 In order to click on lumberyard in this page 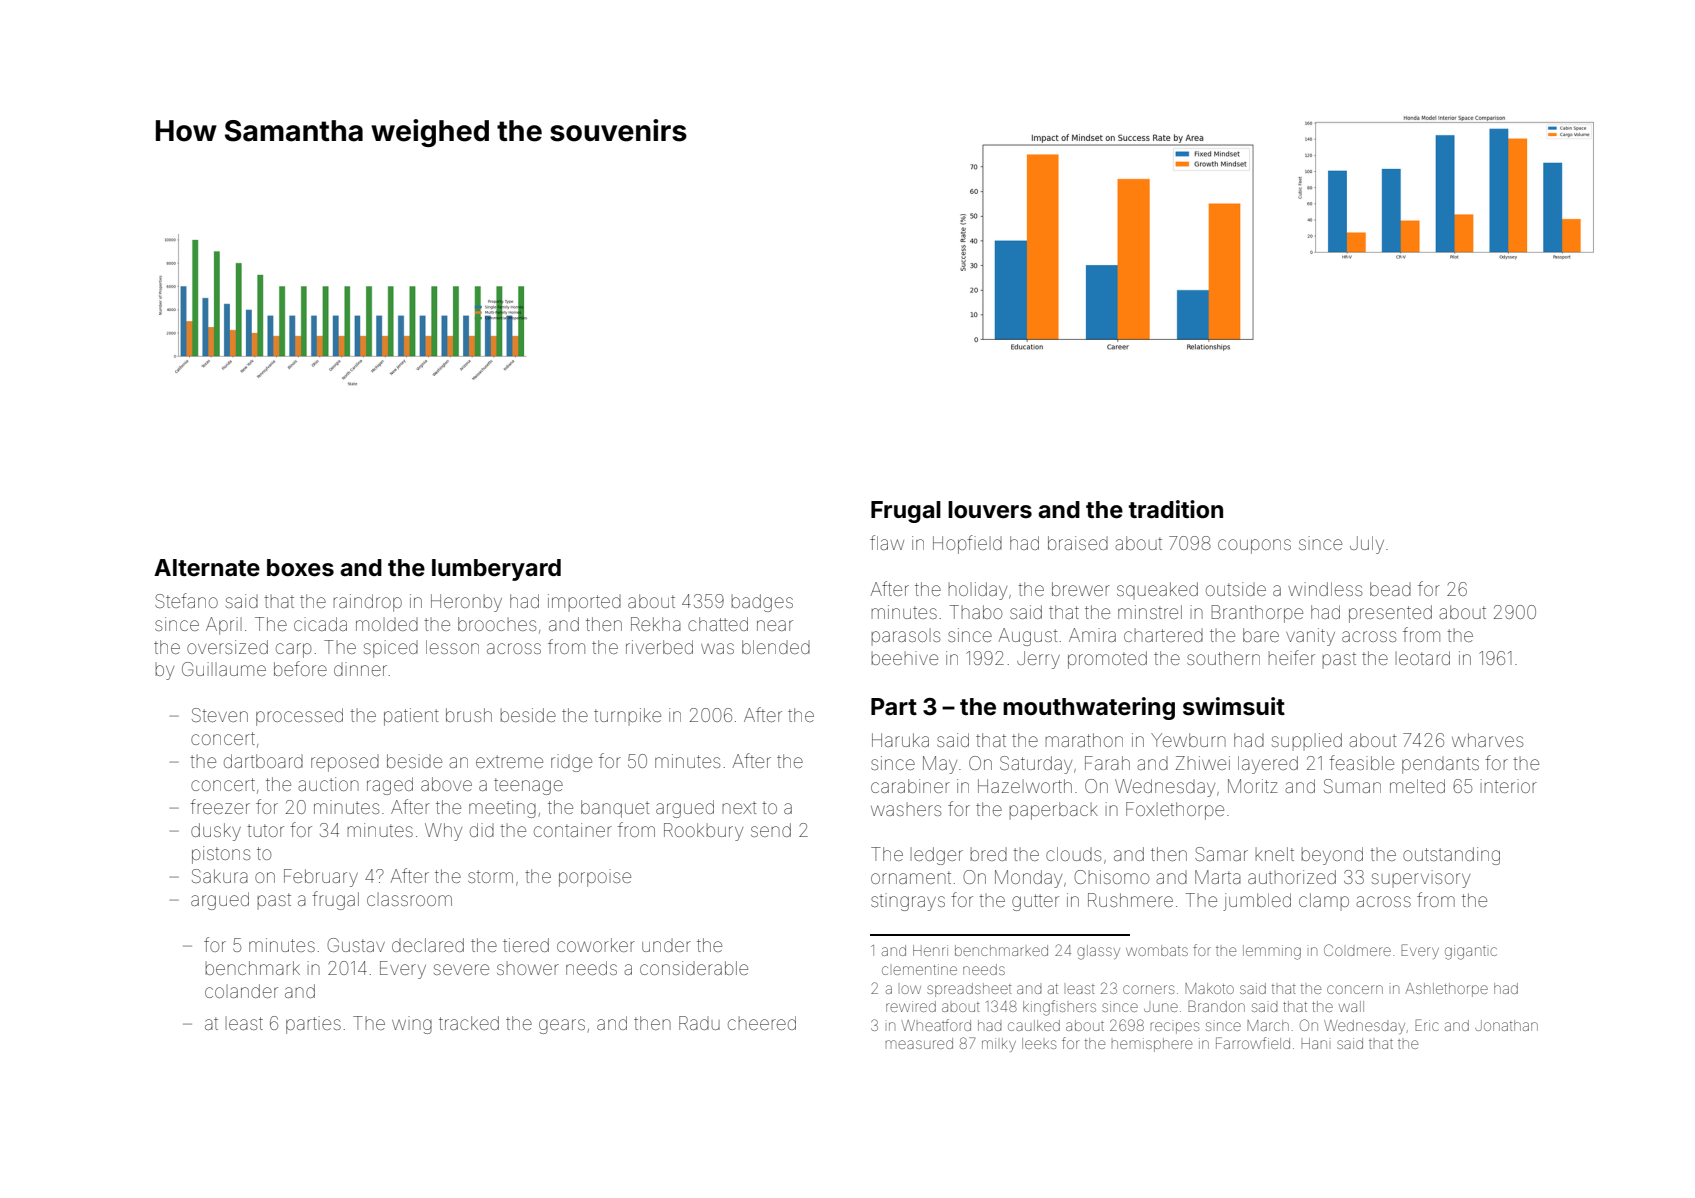, I will do `click(496, 570)`.
